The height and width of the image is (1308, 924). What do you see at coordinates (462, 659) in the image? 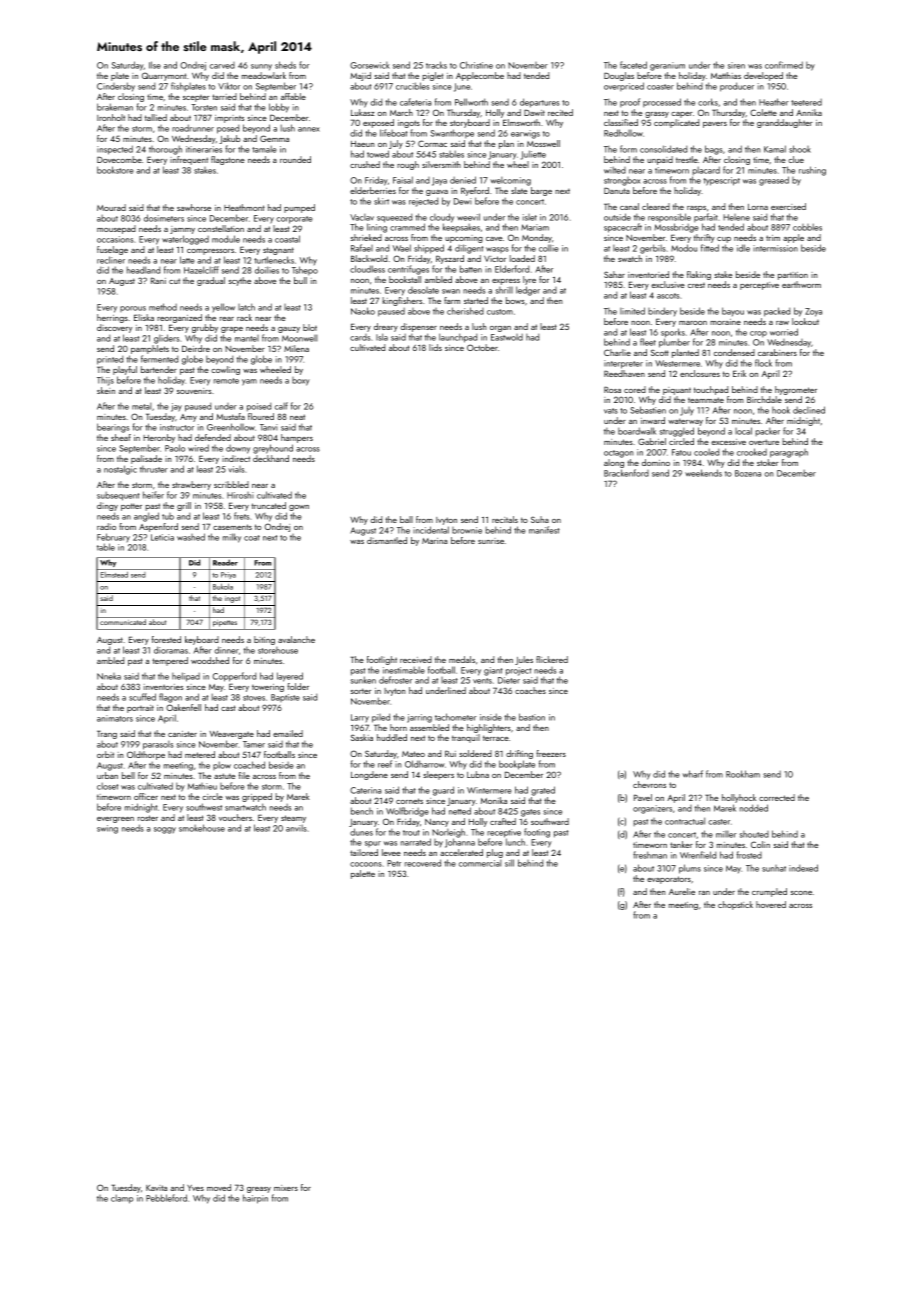
I see `medals` at bounding box center [462, 659].
